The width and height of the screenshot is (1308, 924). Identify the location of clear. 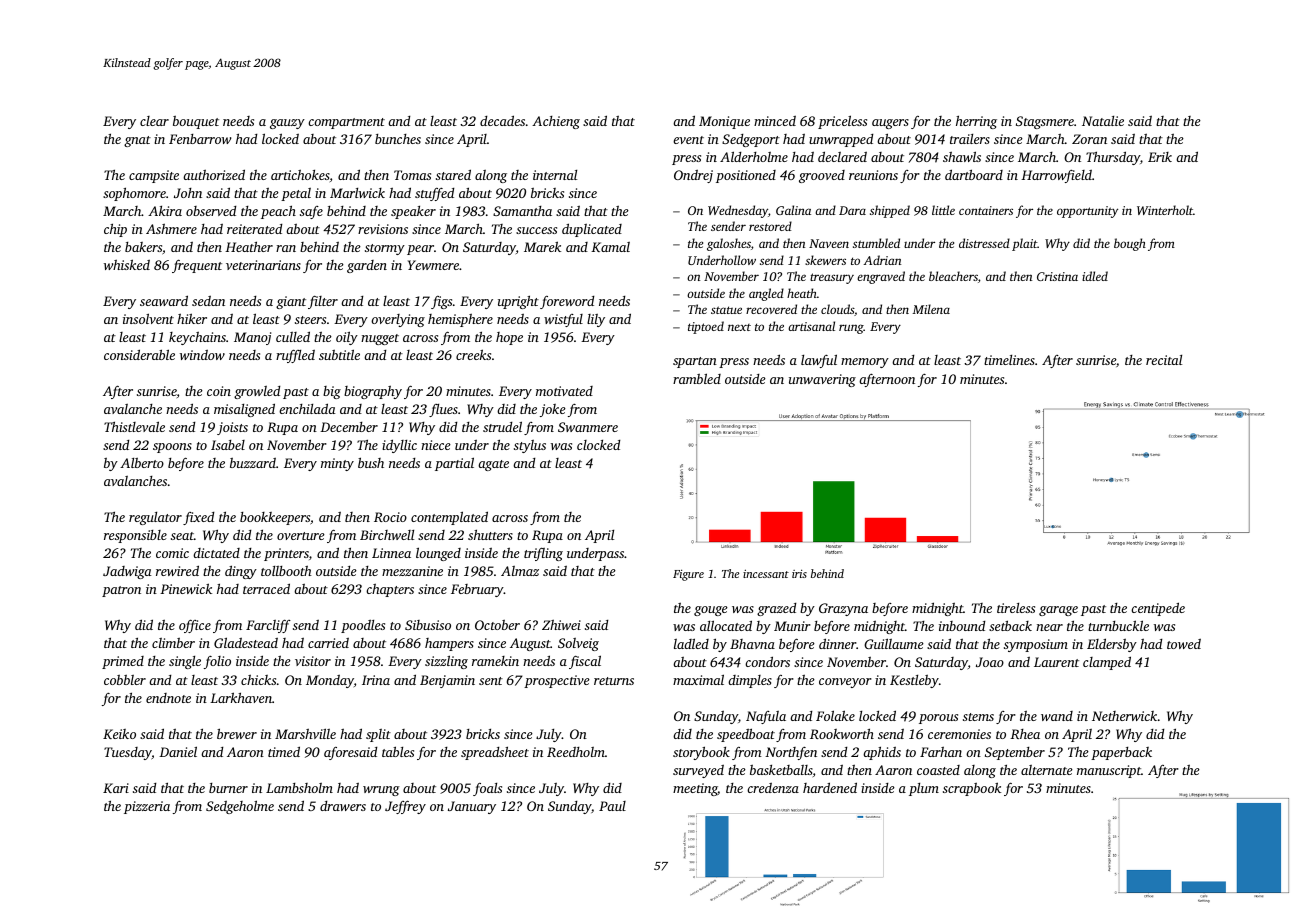
(154, 121).
